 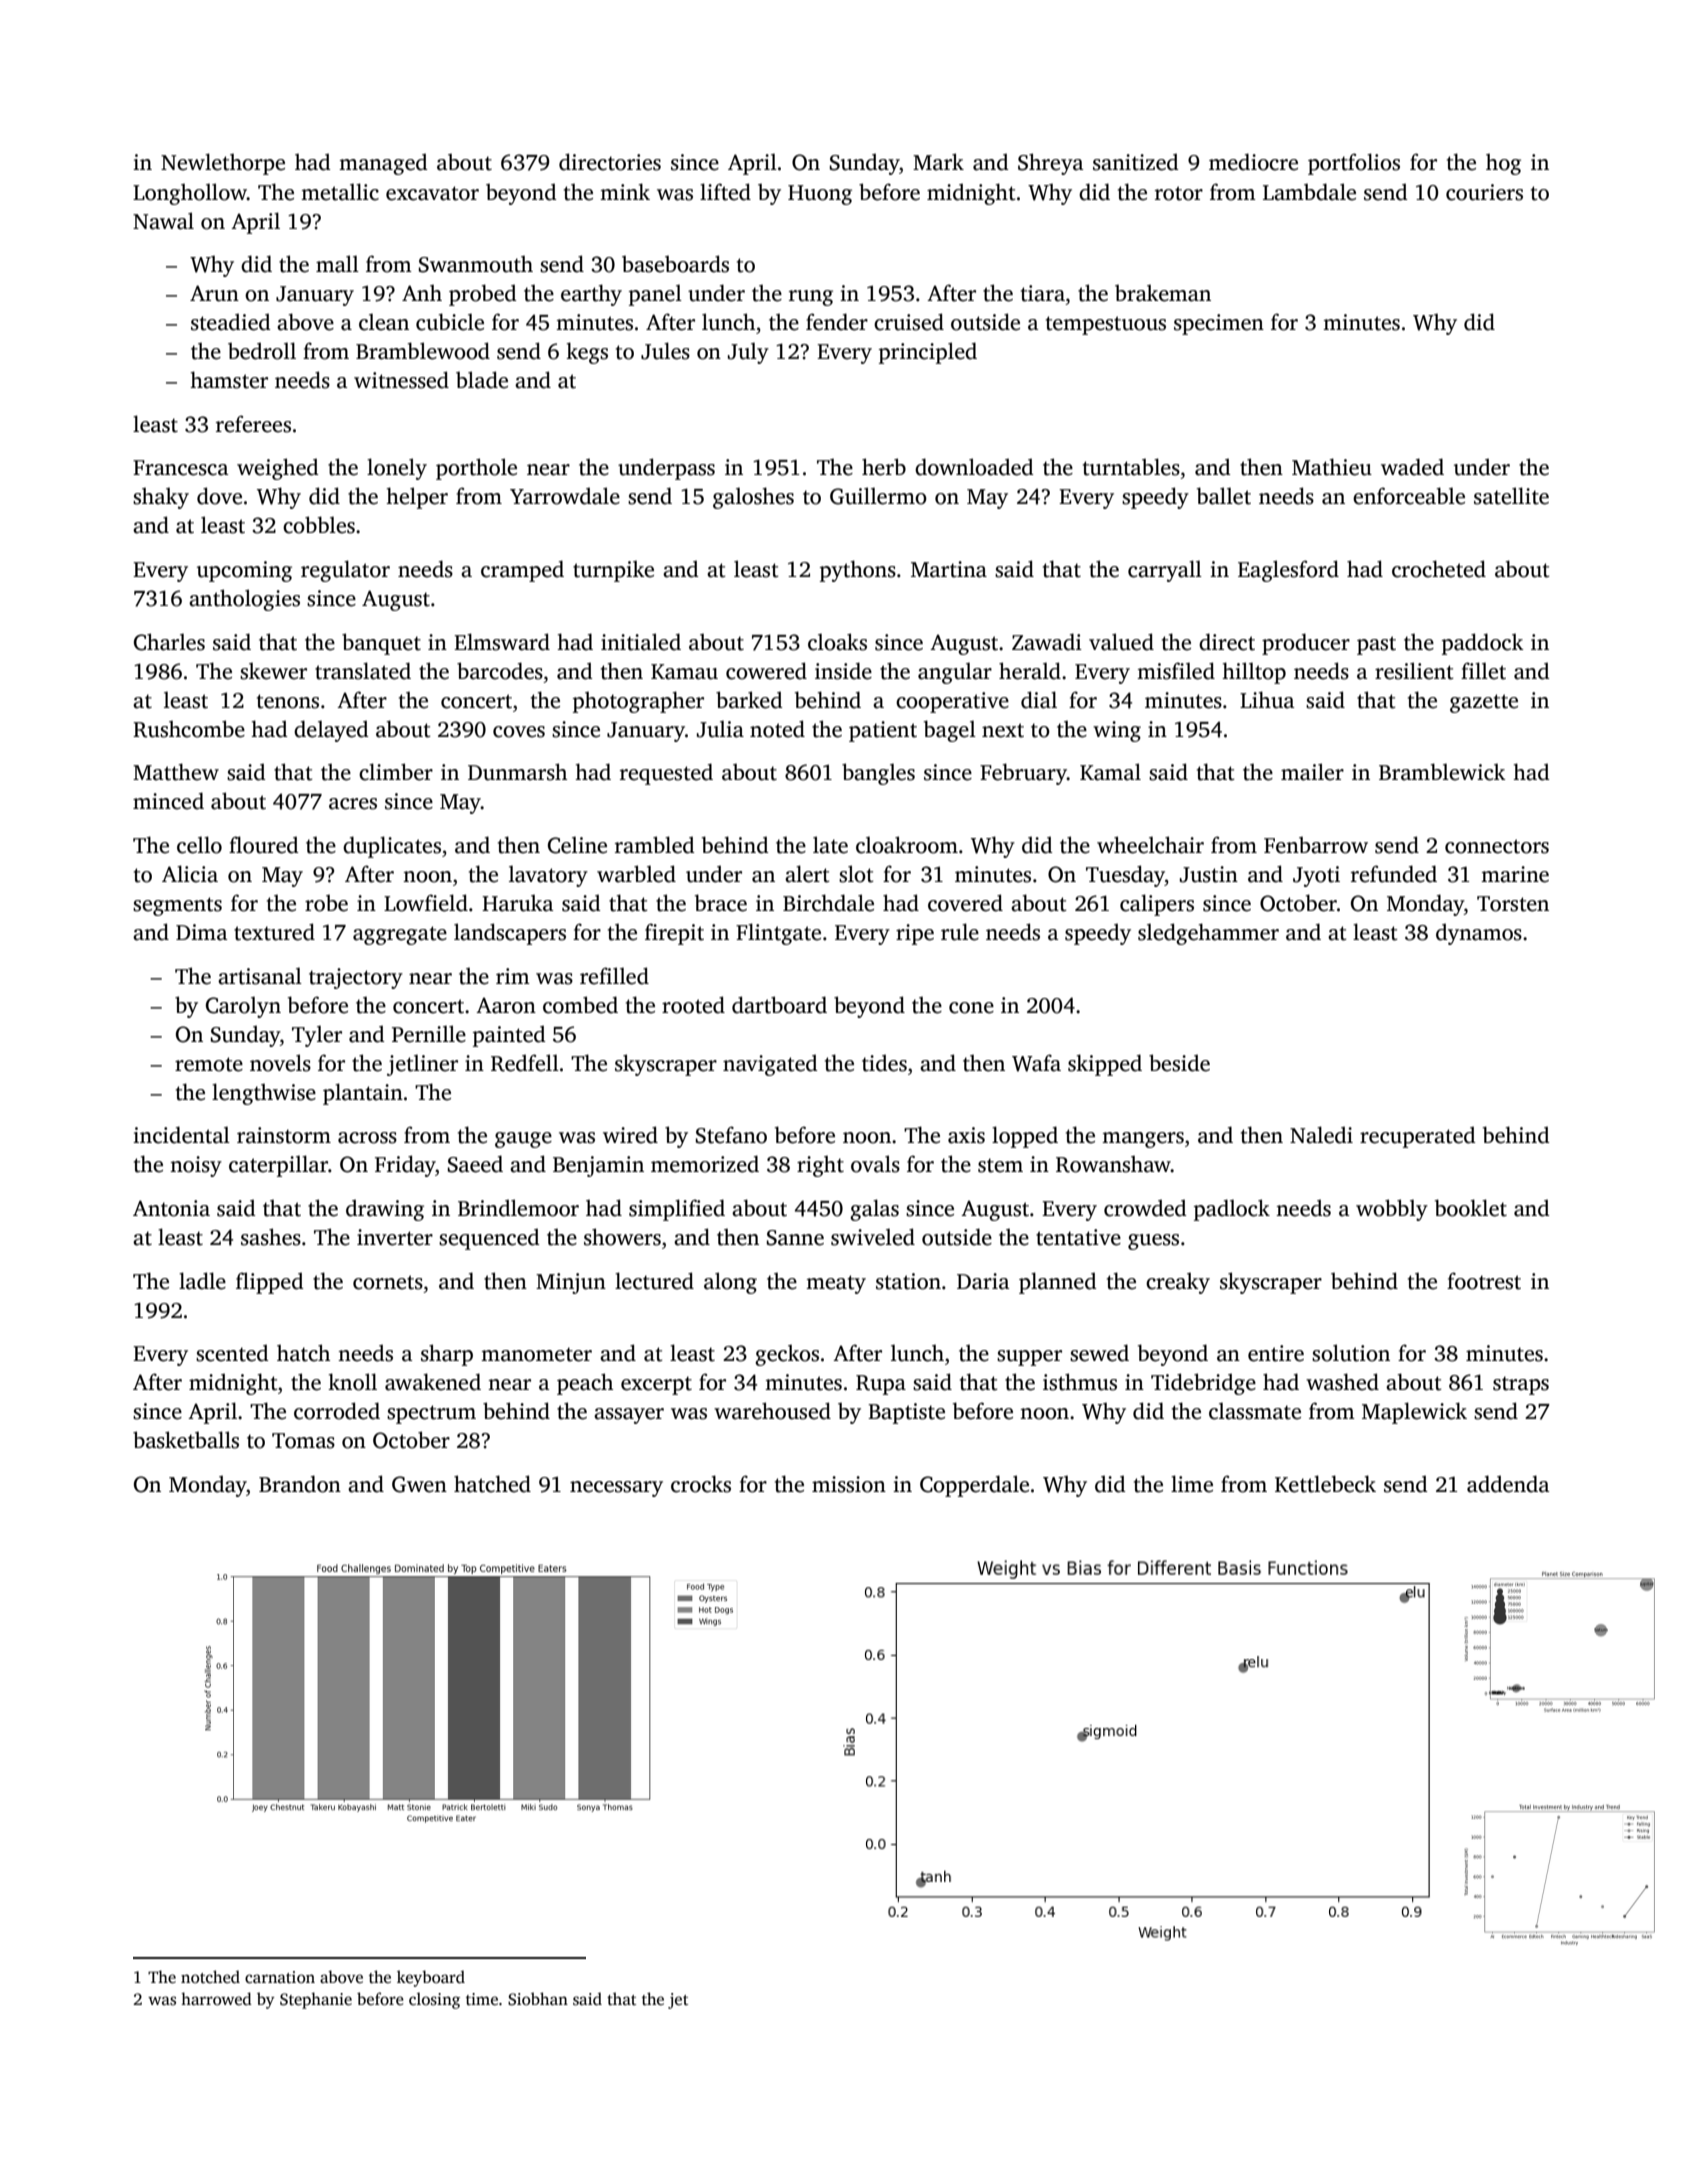 What do you see at coordinates (1325, 1484) in the page?
I see `Kettlebeck` at bounding box center [1325, 1484].
